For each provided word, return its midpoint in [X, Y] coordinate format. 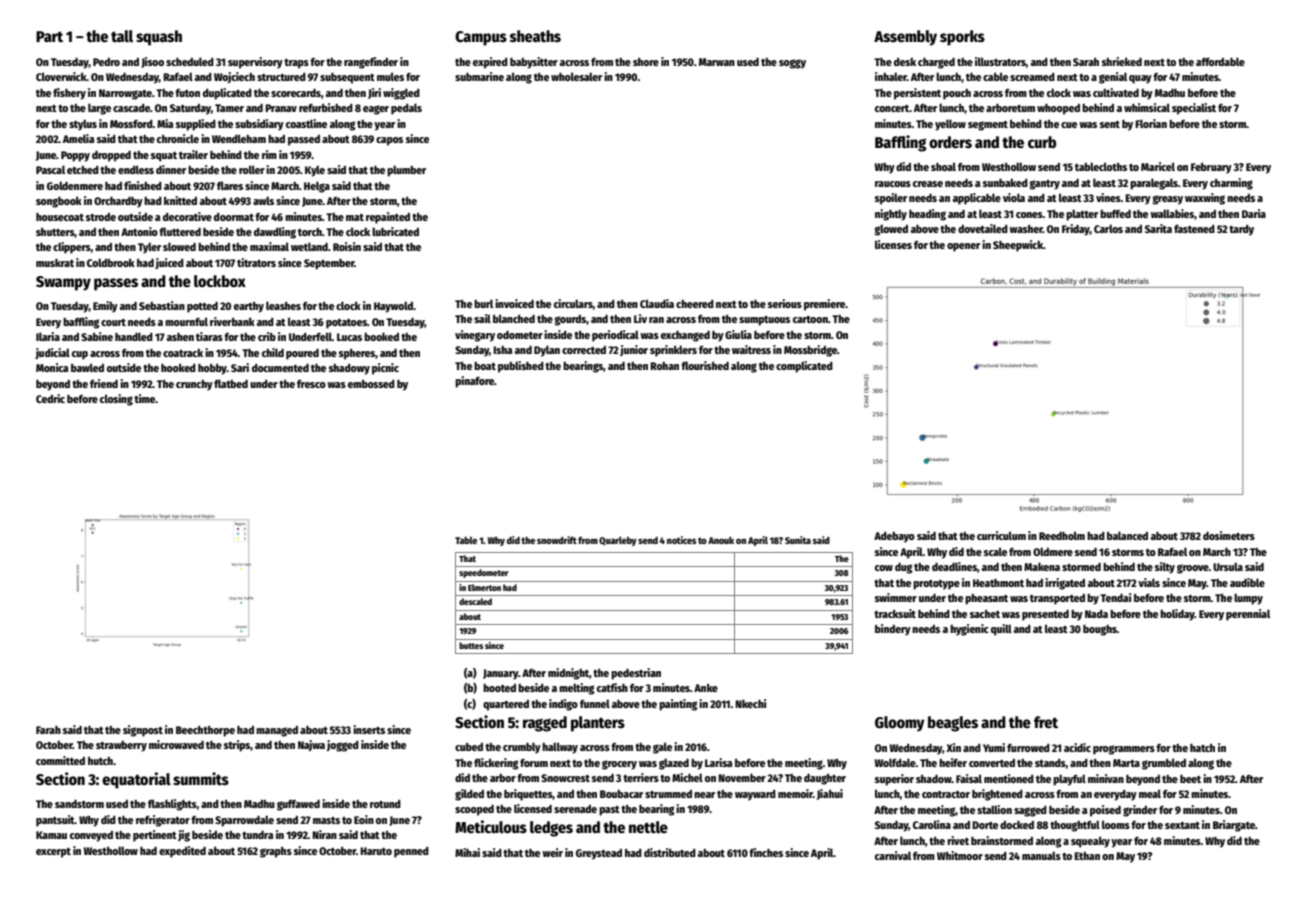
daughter [825, 779]
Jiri [374, 93]
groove [1193, 569]
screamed [1032, 77]
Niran [324, 834]
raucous [893, 184]
